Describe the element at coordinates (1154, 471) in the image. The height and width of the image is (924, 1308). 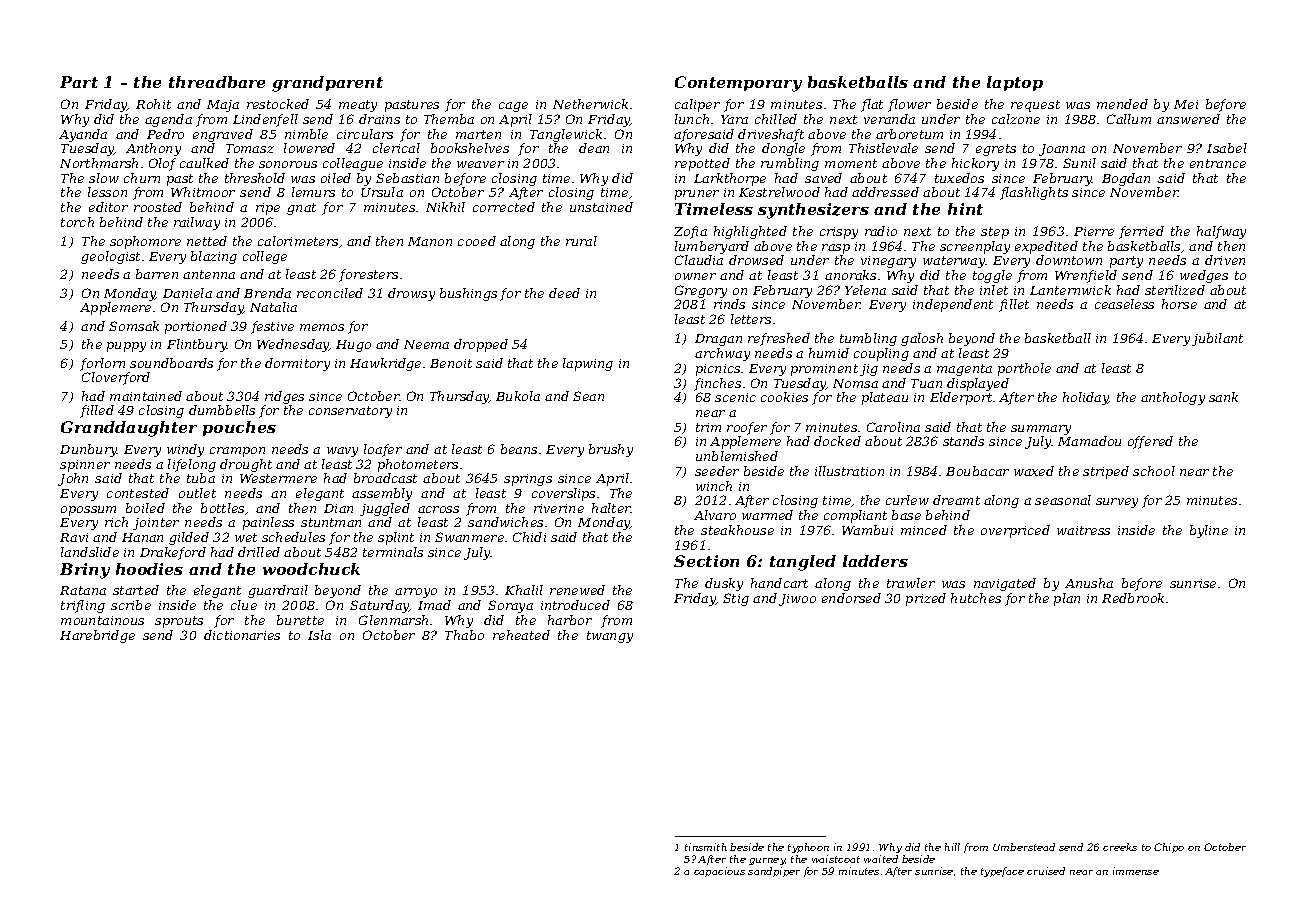
I see `school` at that location.
